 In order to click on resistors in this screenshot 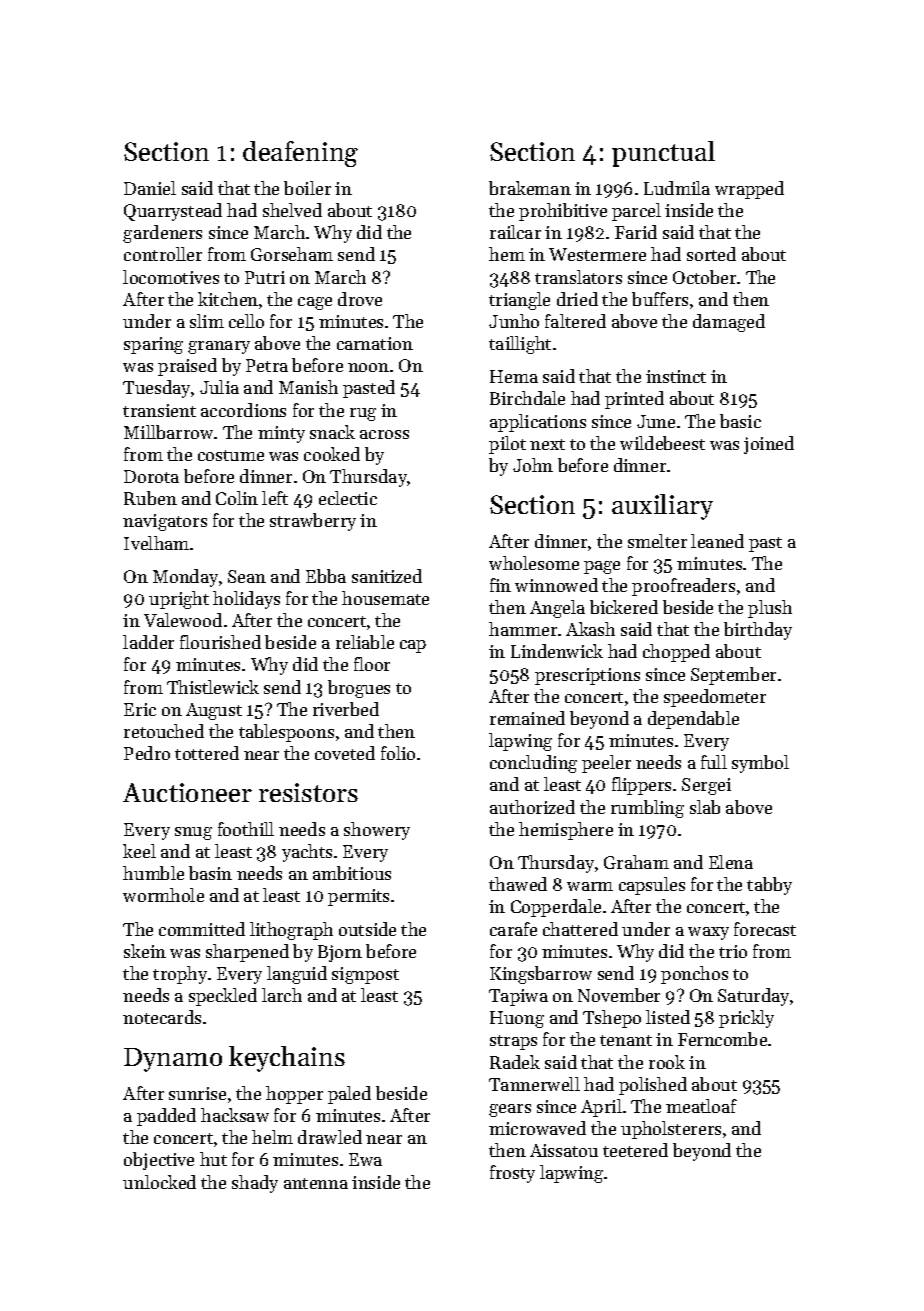, I will do `click(308, 792)`.
